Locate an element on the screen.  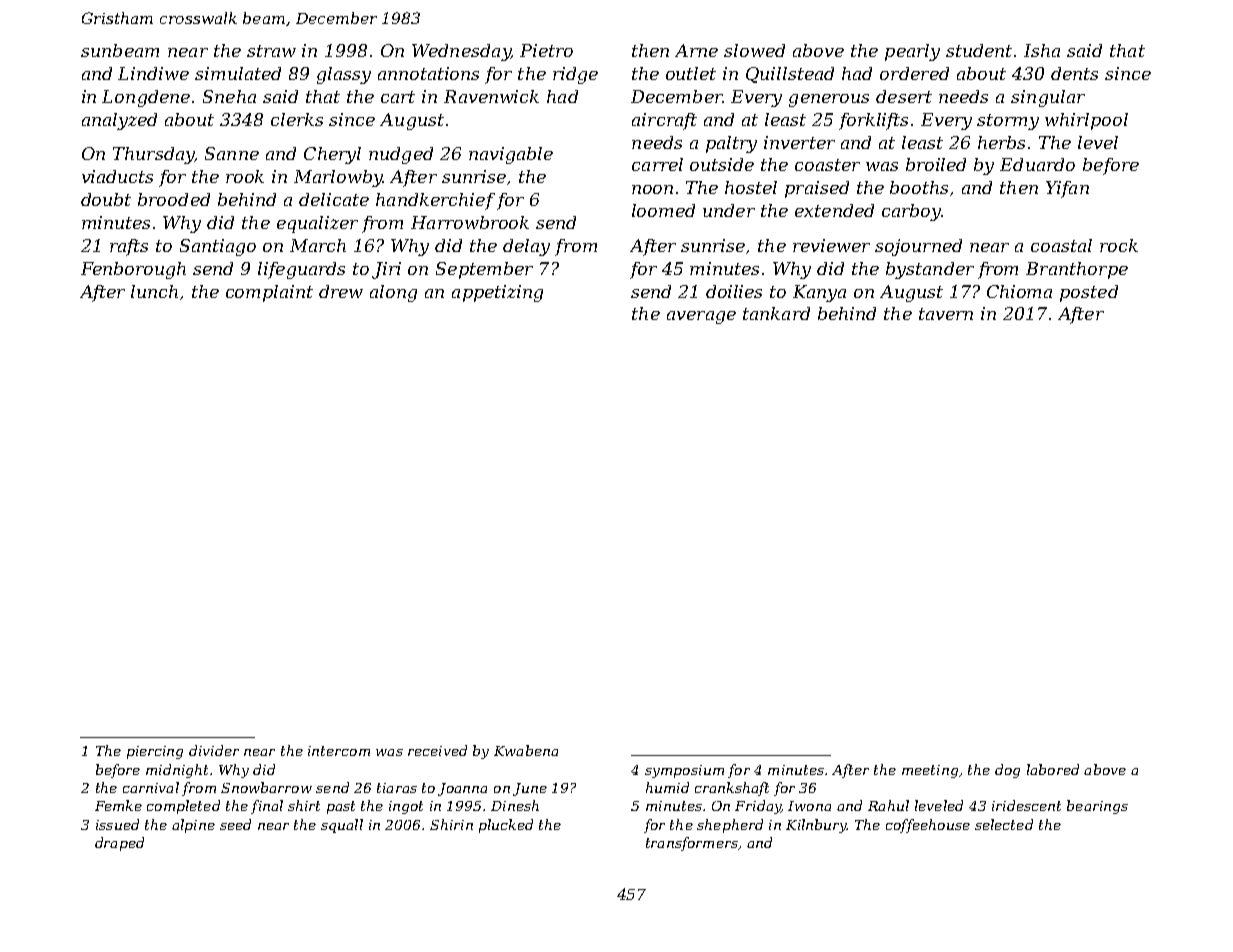
posted is located at coordinates (1089, 293).
